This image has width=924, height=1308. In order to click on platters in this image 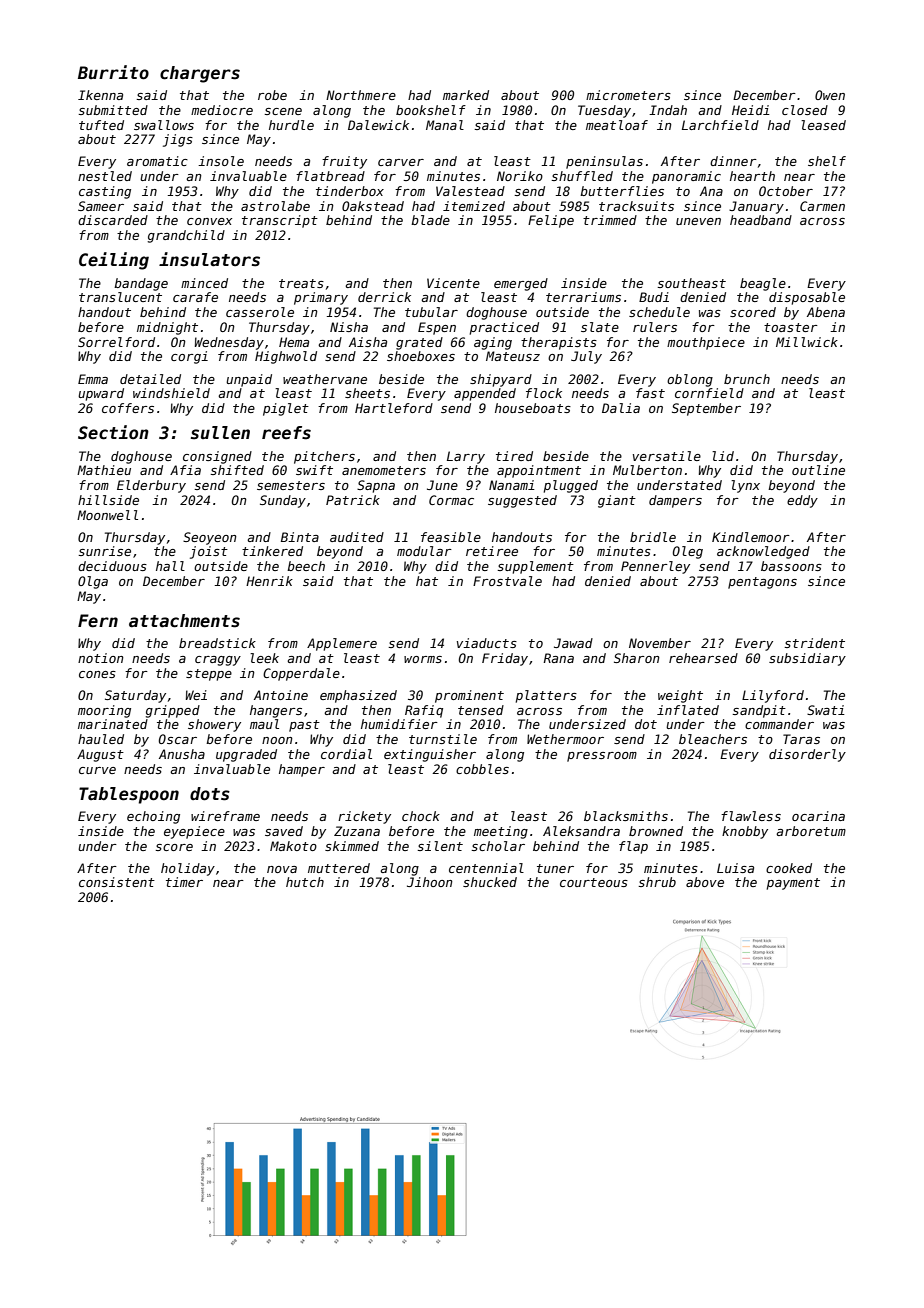, I will do `click(546, 696)`.
